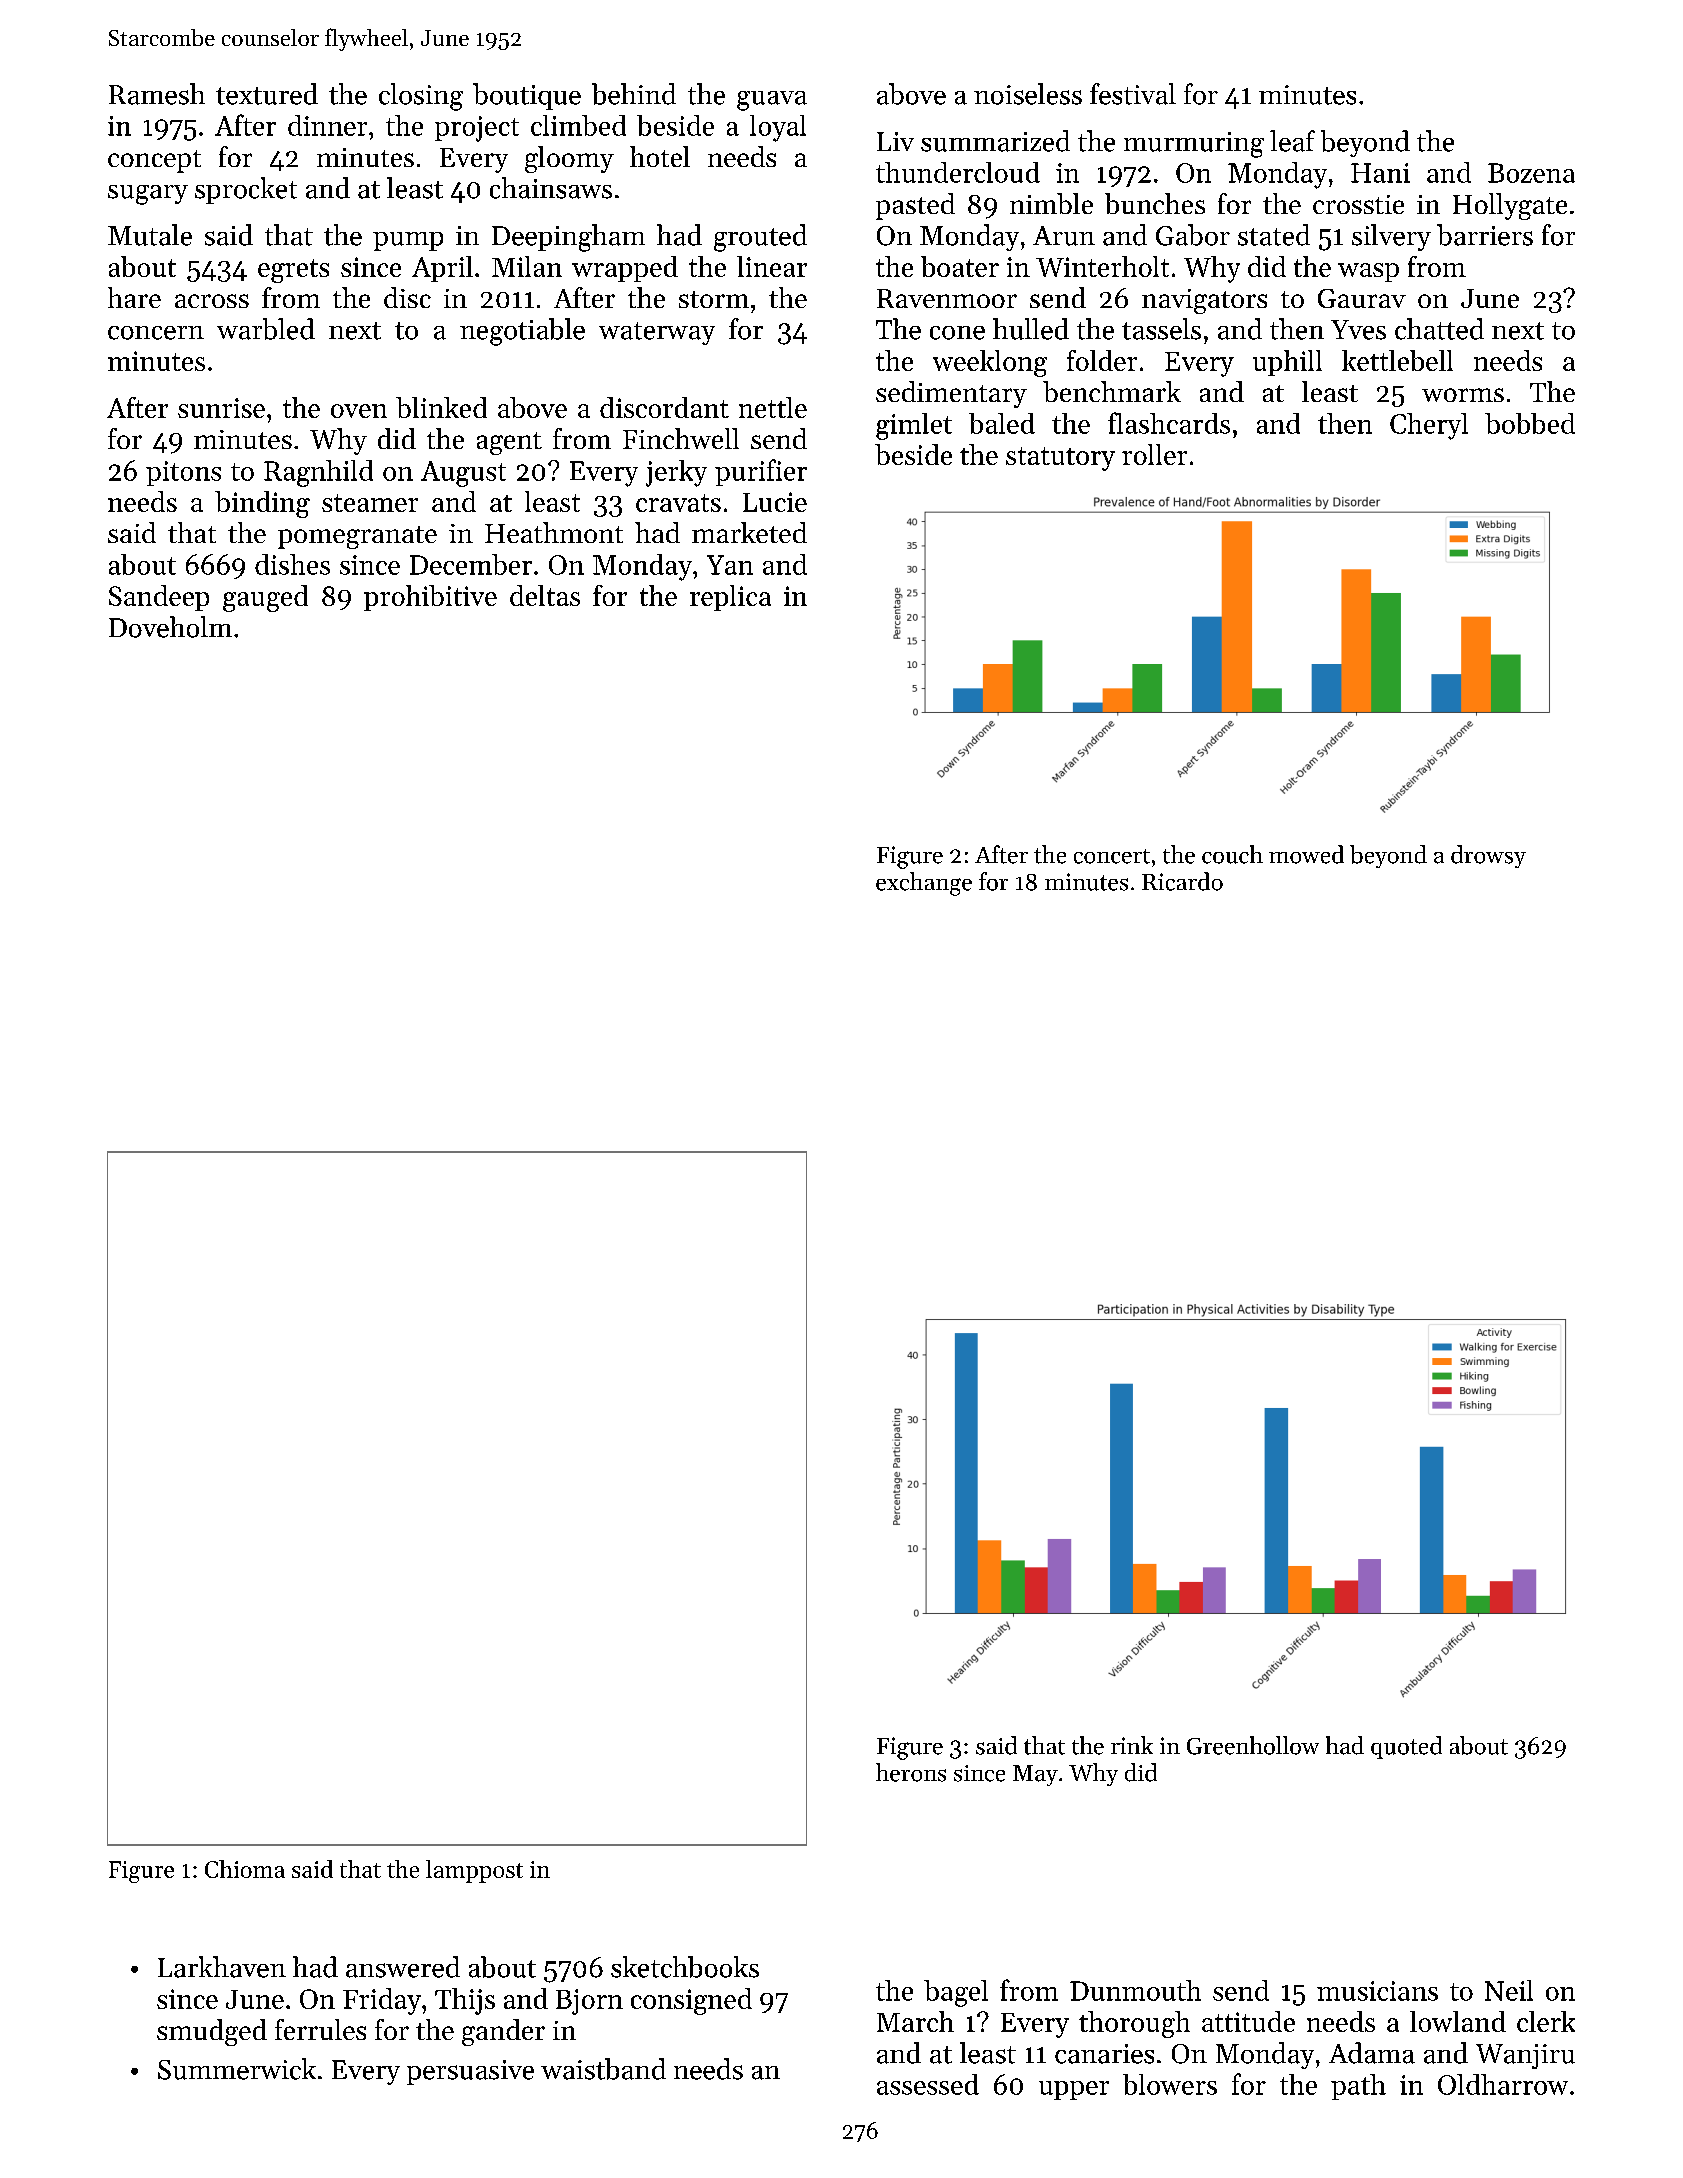  I want to click on Ragnhild, so click(318, 473).
